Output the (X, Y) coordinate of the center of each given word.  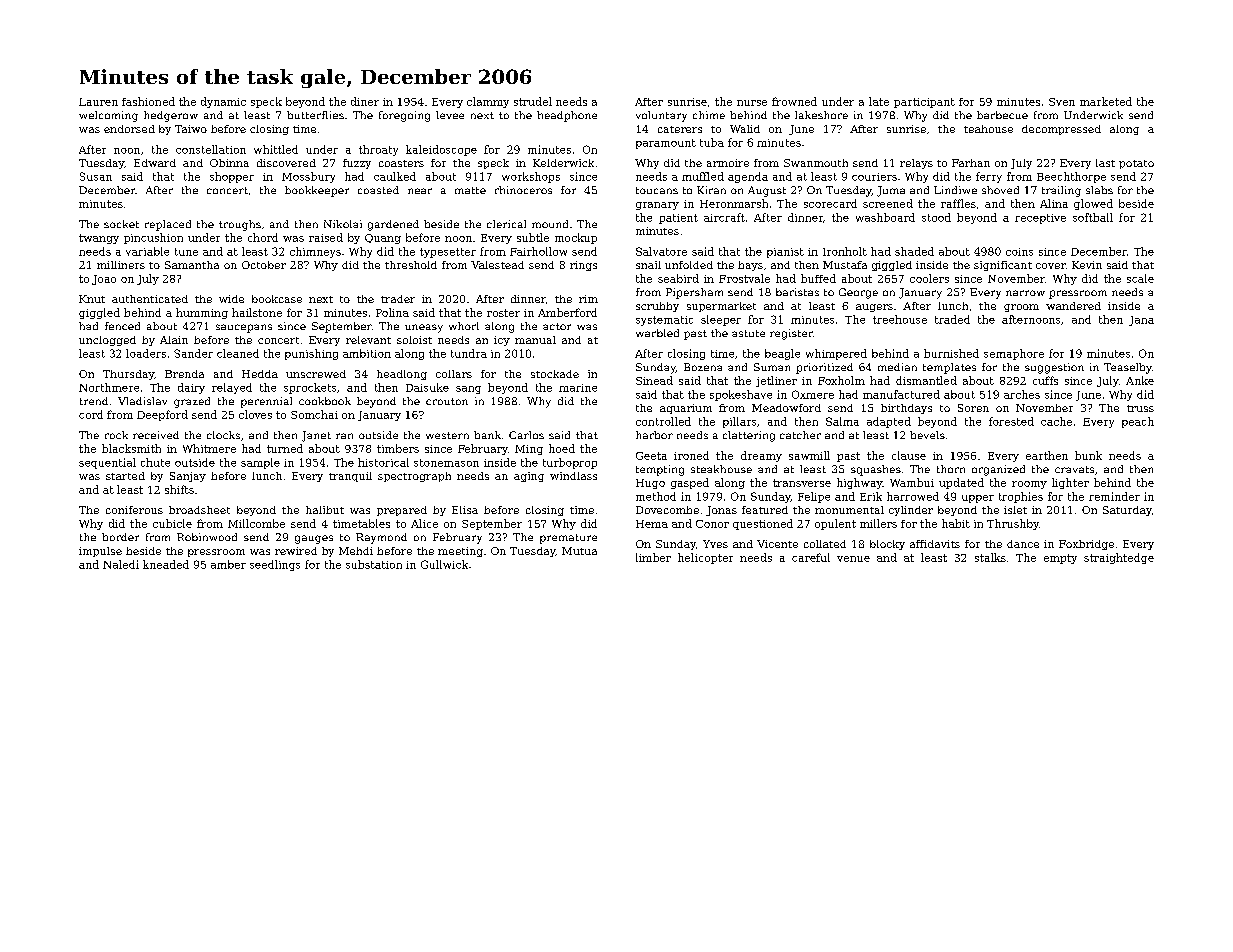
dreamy (761, 456)
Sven (1062, 102)
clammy (488, 102)
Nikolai (343, 224)
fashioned (148, 101)
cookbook (325, 401)
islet (1015, 510)
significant (1003, 266)
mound (550, 224)
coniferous (134, 510)
